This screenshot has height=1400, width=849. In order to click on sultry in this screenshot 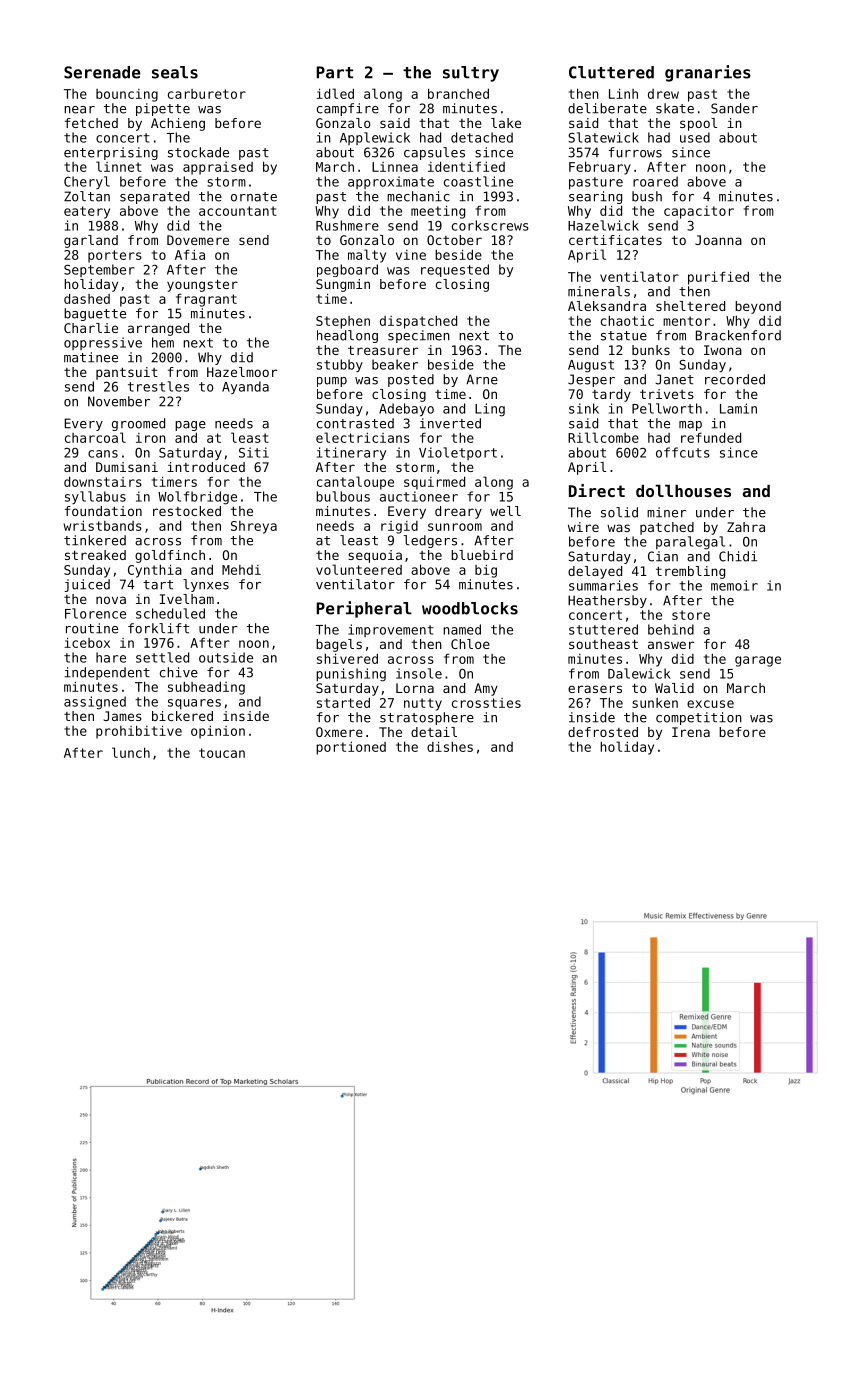, I will do `click(471, 74)`.
